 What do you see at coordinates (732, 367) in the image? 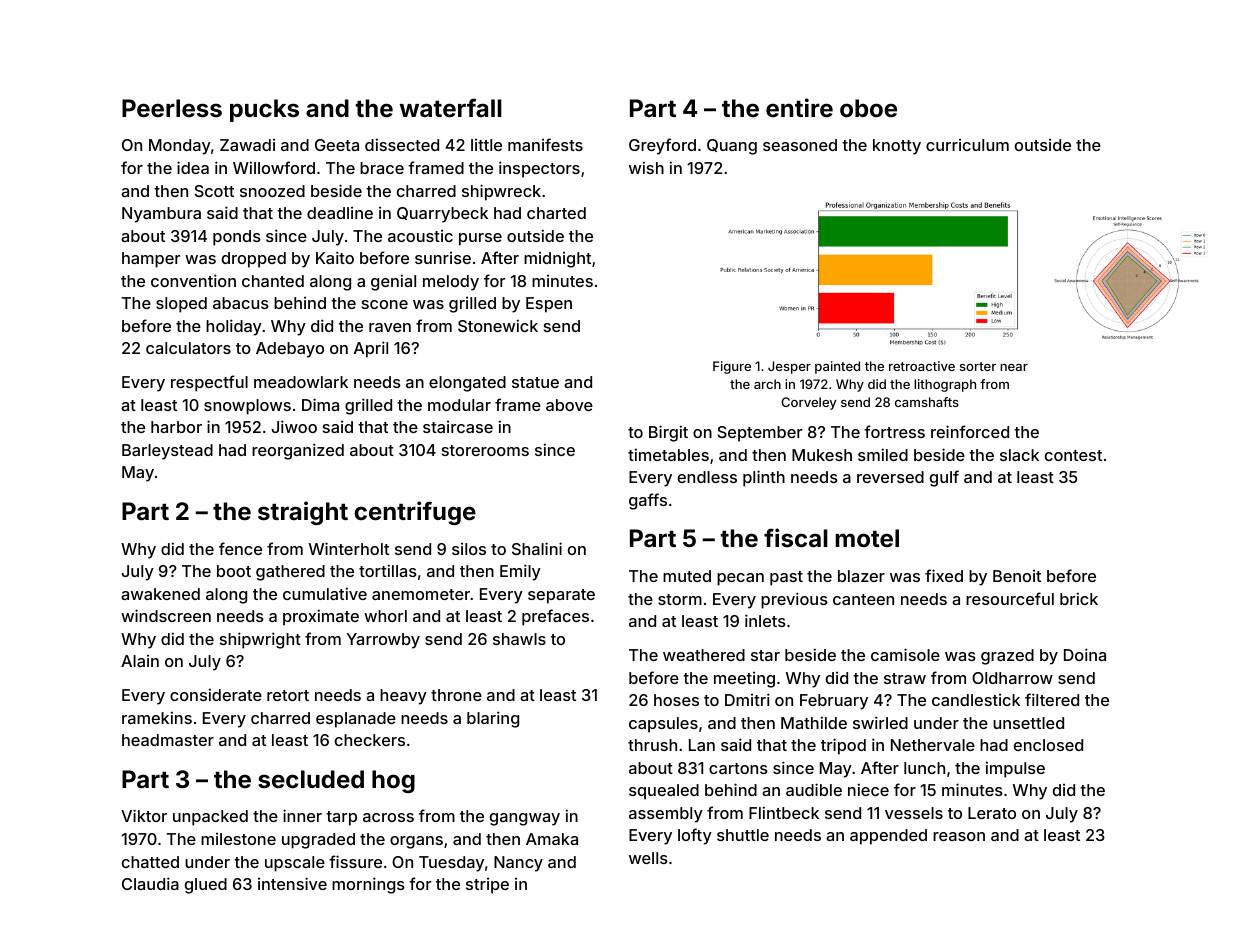
I see `Figure` at bounding box center [732, 367].
